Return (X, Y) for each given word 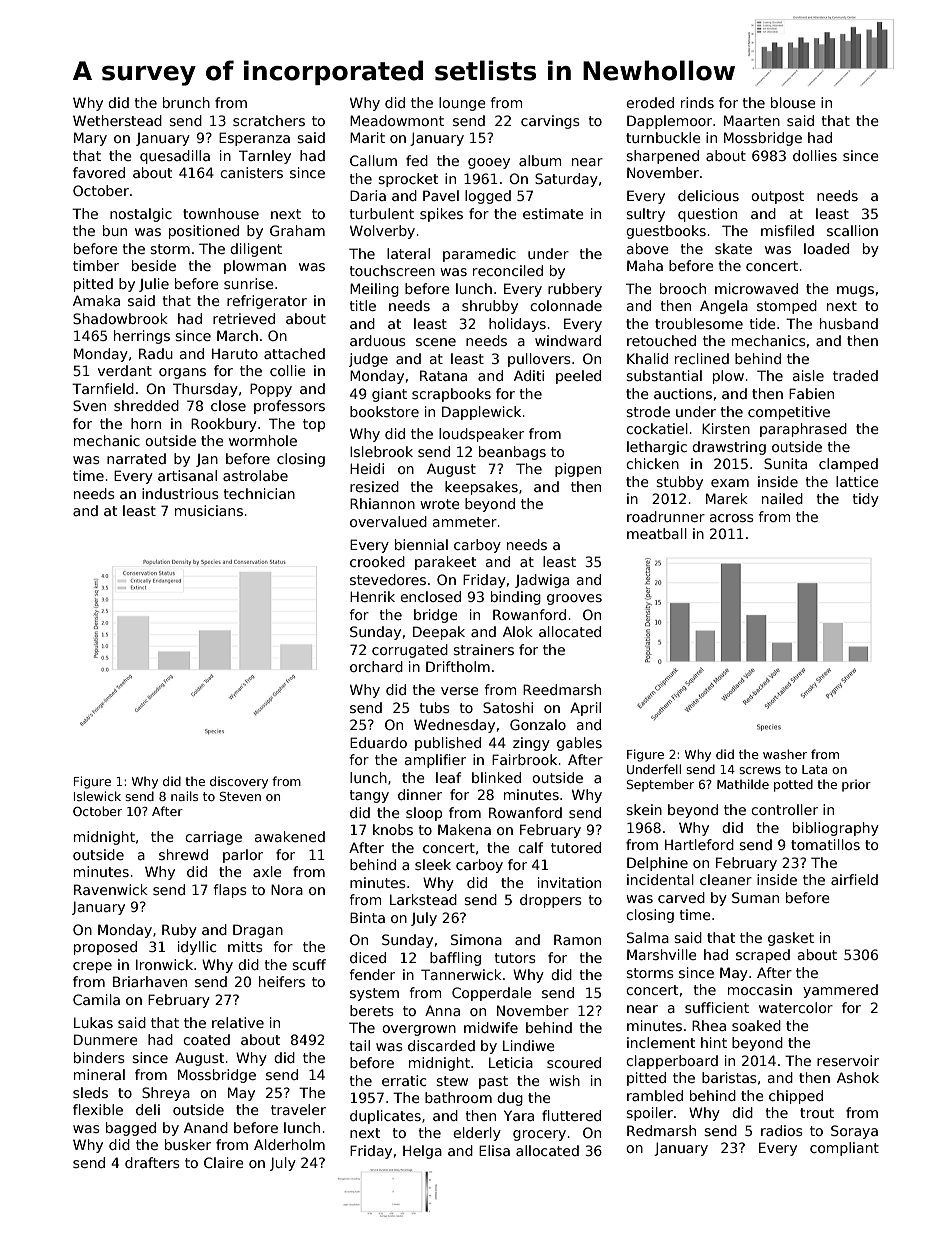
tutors (515, 958)
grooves (574, 599)
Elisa (494, 1150)
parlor (243, 856)
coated (206, 1039)
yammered (840, 991)
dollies (815, 155)
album (540, 160)
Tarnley (265, 157)
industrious (180, 493)
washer (785, 754)
